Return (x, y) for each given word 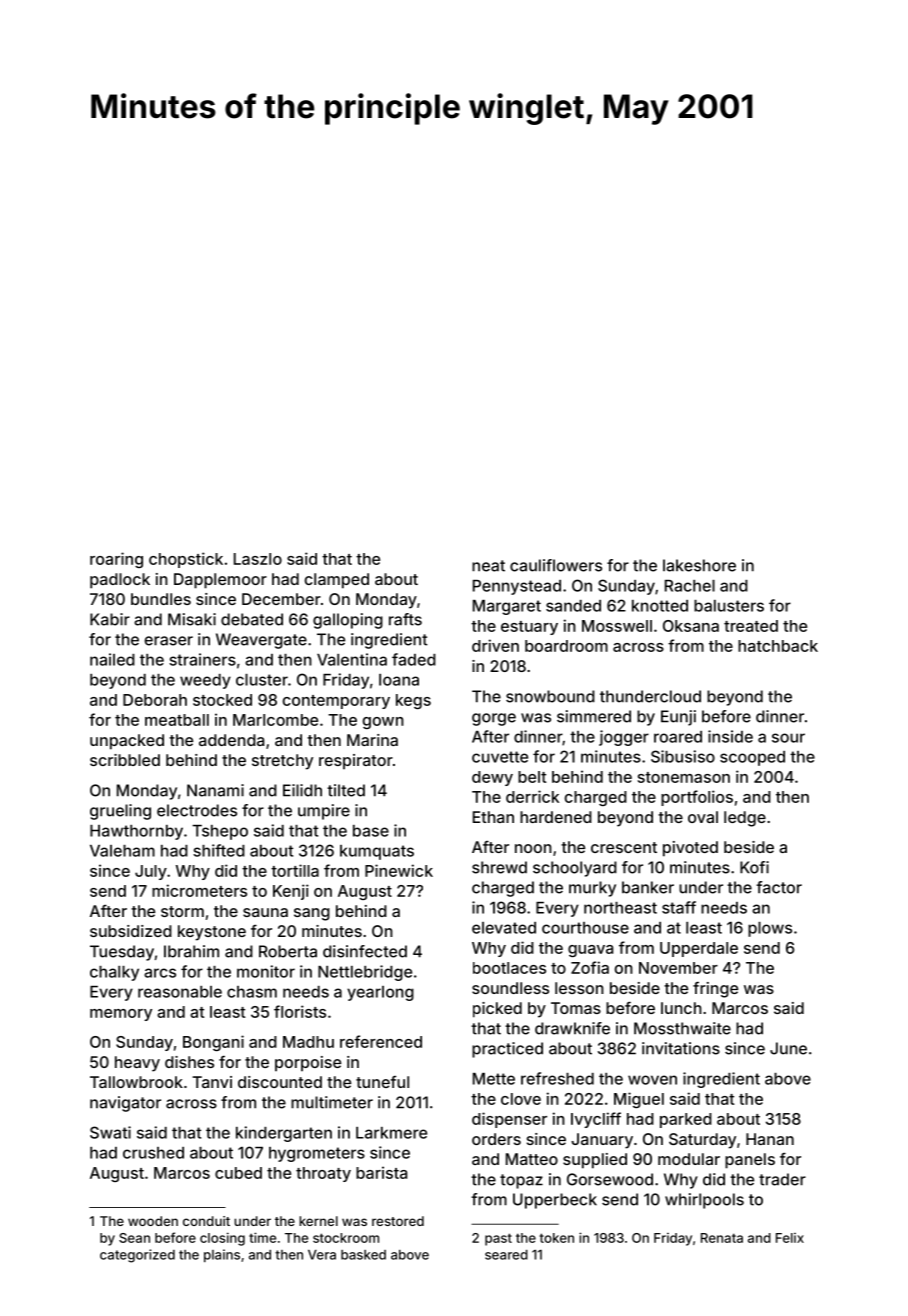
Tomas (576, 1008)
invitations (681, 1048)
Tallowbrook (136, 1082)
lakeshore (699, 565)
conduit (206, 1221)
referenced (381, 1041)
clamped (337, 581)
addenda (231, 740)
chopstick (186, 560)
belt (532, 777)
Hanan (770, 1139)
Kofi (754, 867)
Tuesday (122, 953)
